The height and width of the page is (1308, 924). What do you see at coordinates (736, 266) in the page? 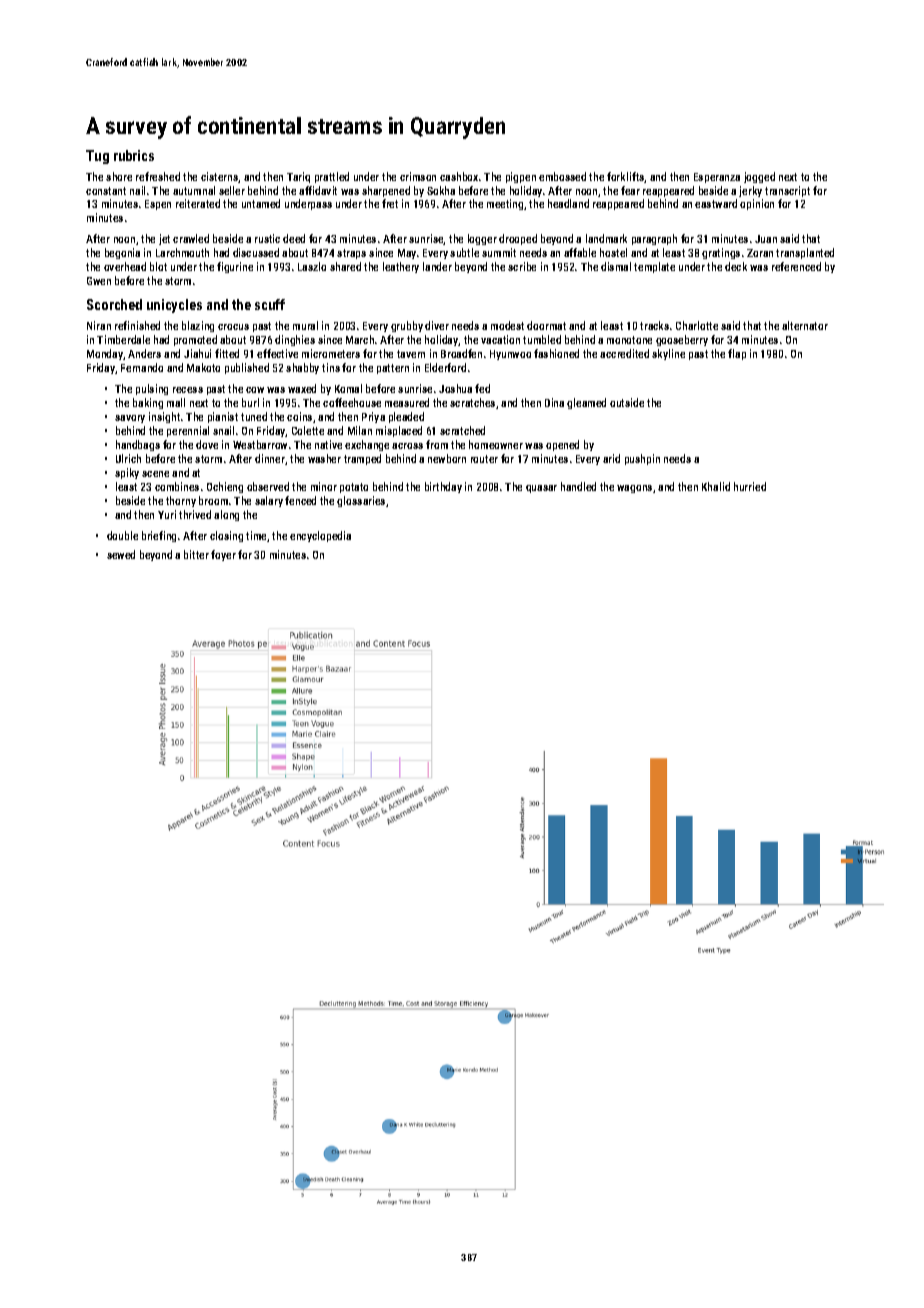
I see `deck` at bounding box center [736, 266].
